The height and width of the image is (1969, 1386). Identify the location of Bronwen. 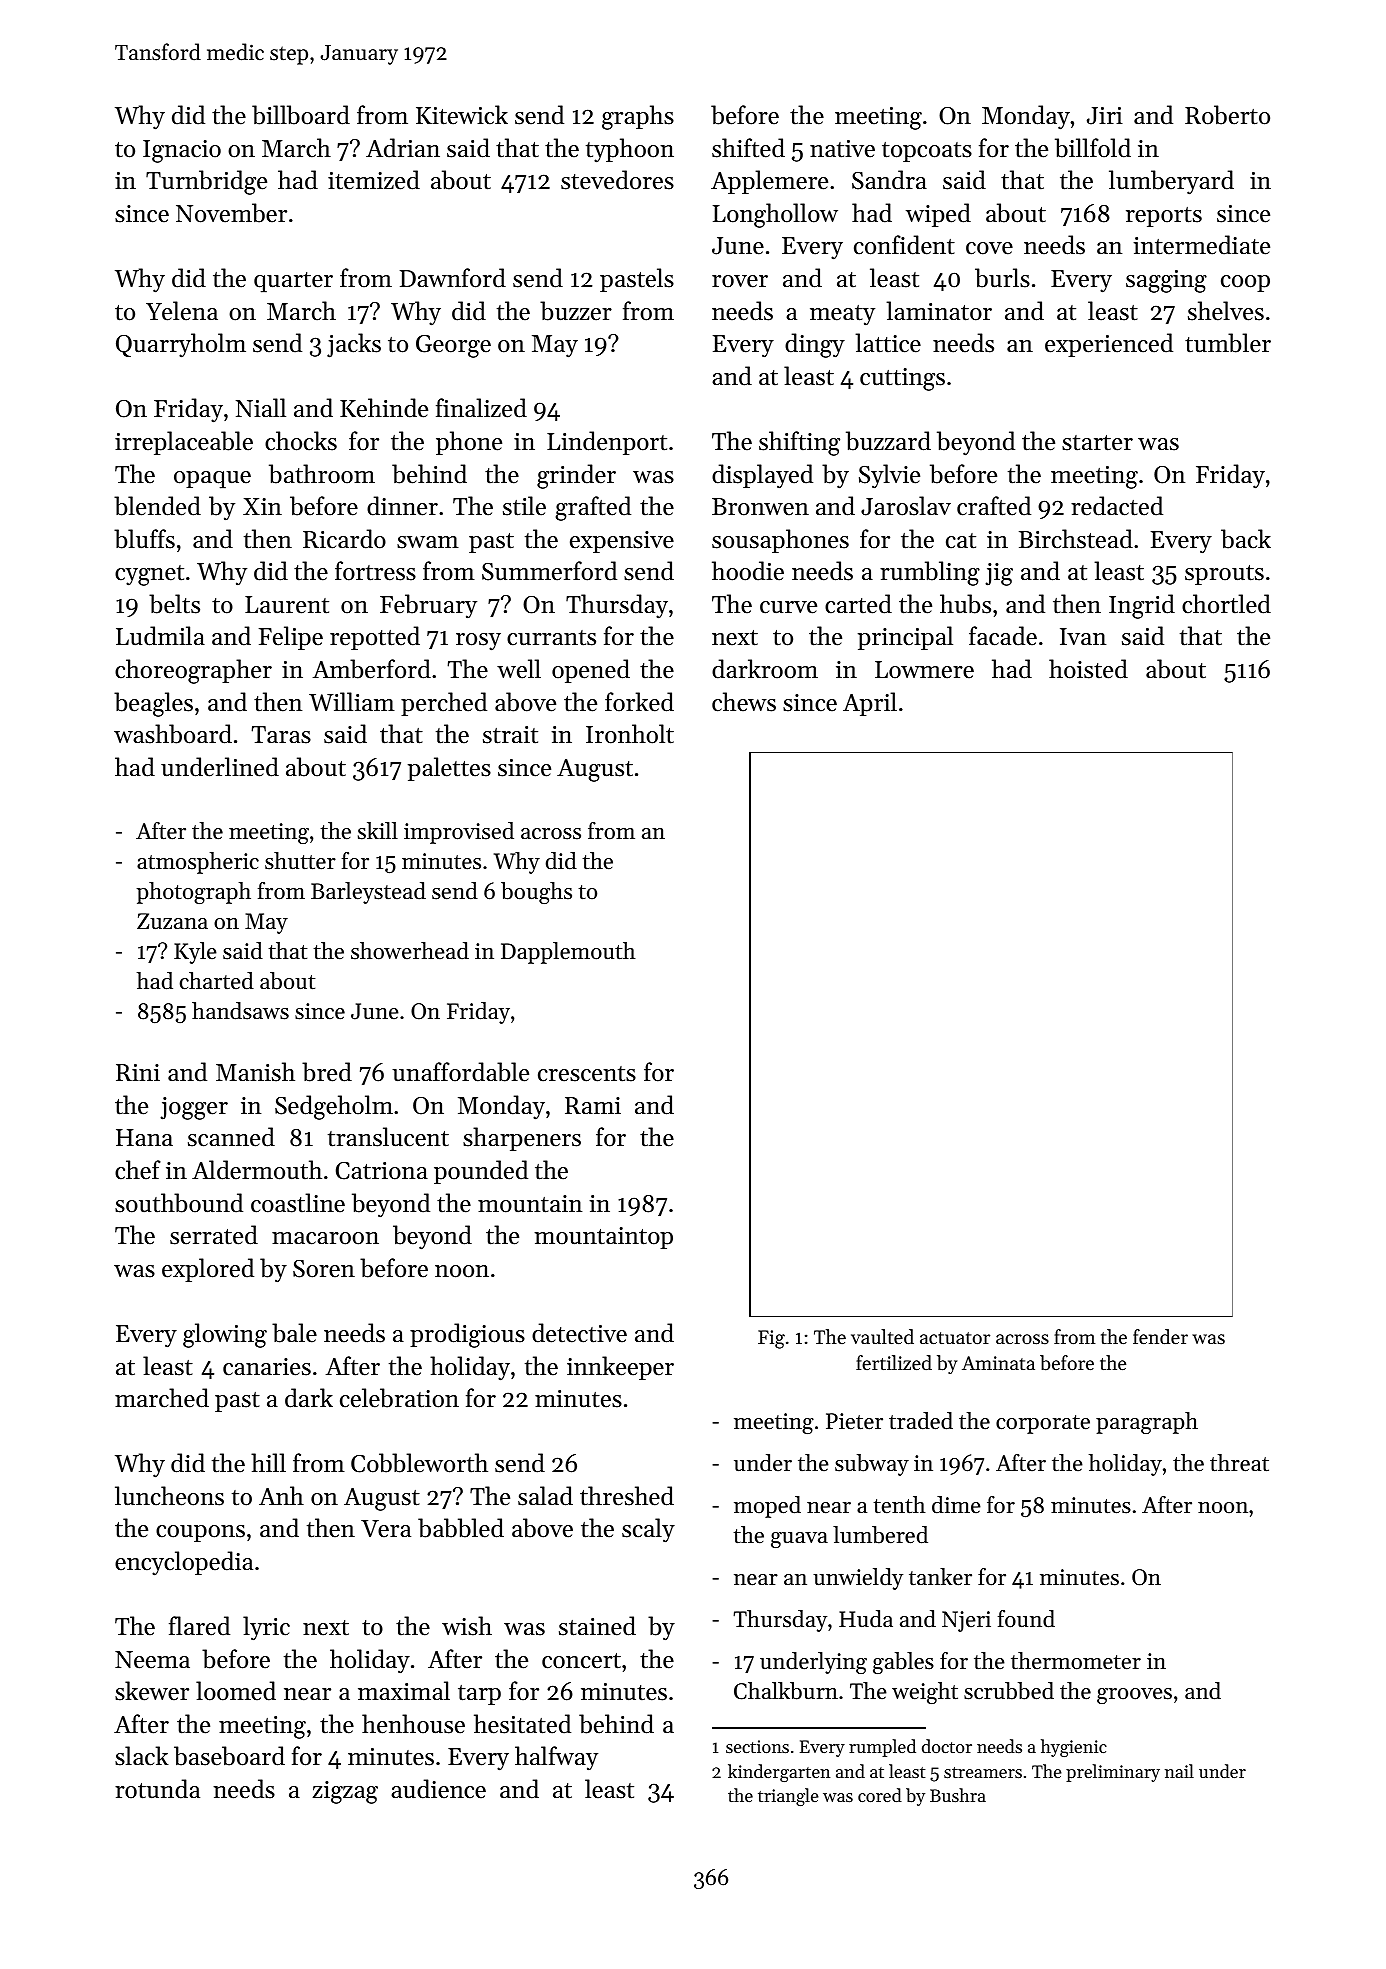
(760, 507).
